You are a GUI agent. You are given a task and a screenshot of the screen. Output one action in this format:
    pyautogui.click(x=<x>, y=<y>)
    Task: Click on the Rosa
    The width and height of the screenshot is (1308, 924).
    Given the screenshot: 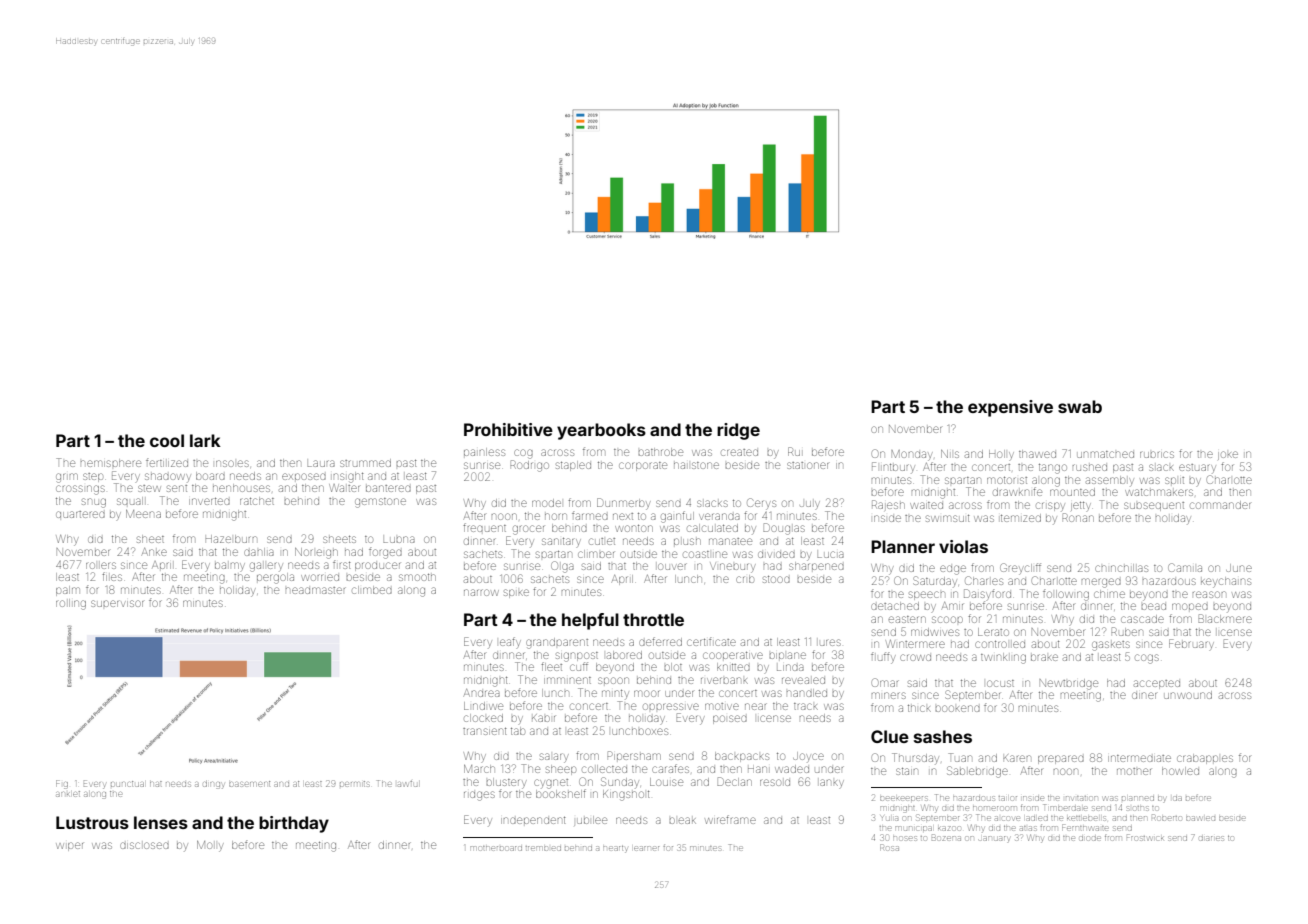 What is the action you would take?
    pyautogui.click(x=889, y=847)
